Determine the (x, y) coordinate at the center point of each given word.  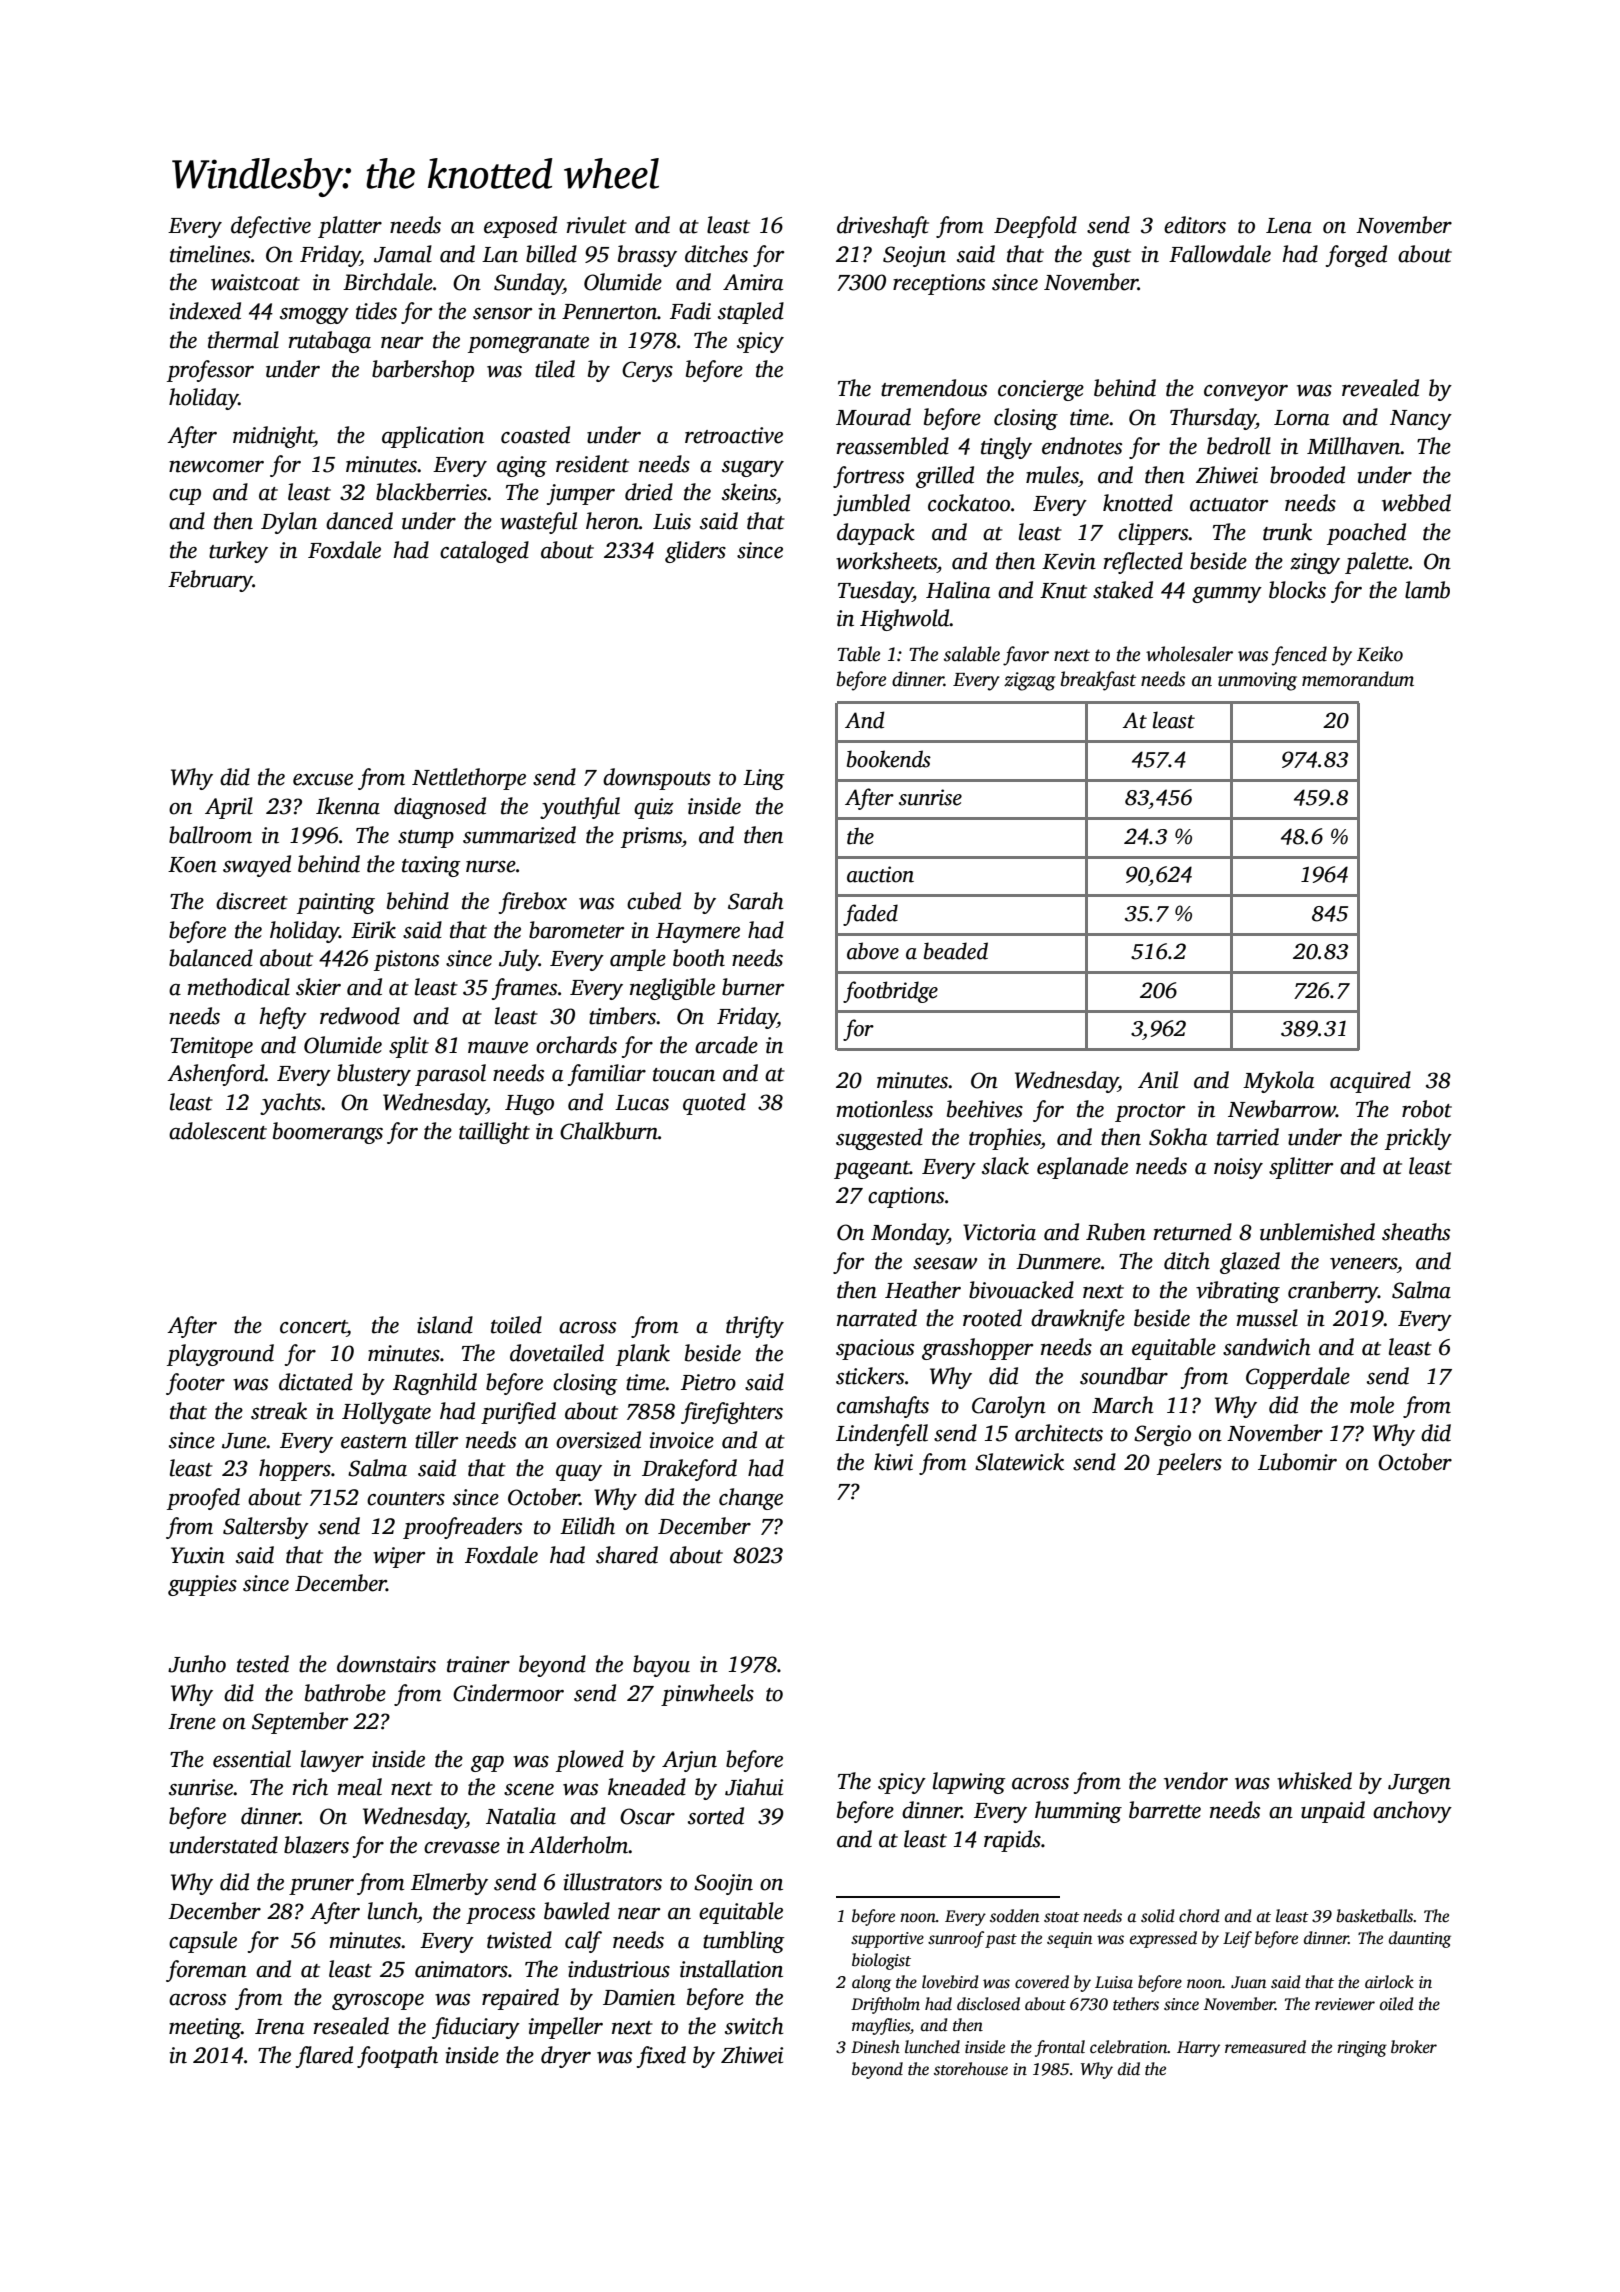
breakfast (1098, 681)
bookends (889, 759)
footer (195, 1384)
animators (461, 1969)
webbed (1416, 503)
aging (522, 466)
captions (906, 1197)
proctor (1150, 1113)
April (229, 808)
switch (754, 2026)
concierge (1041, 390)
